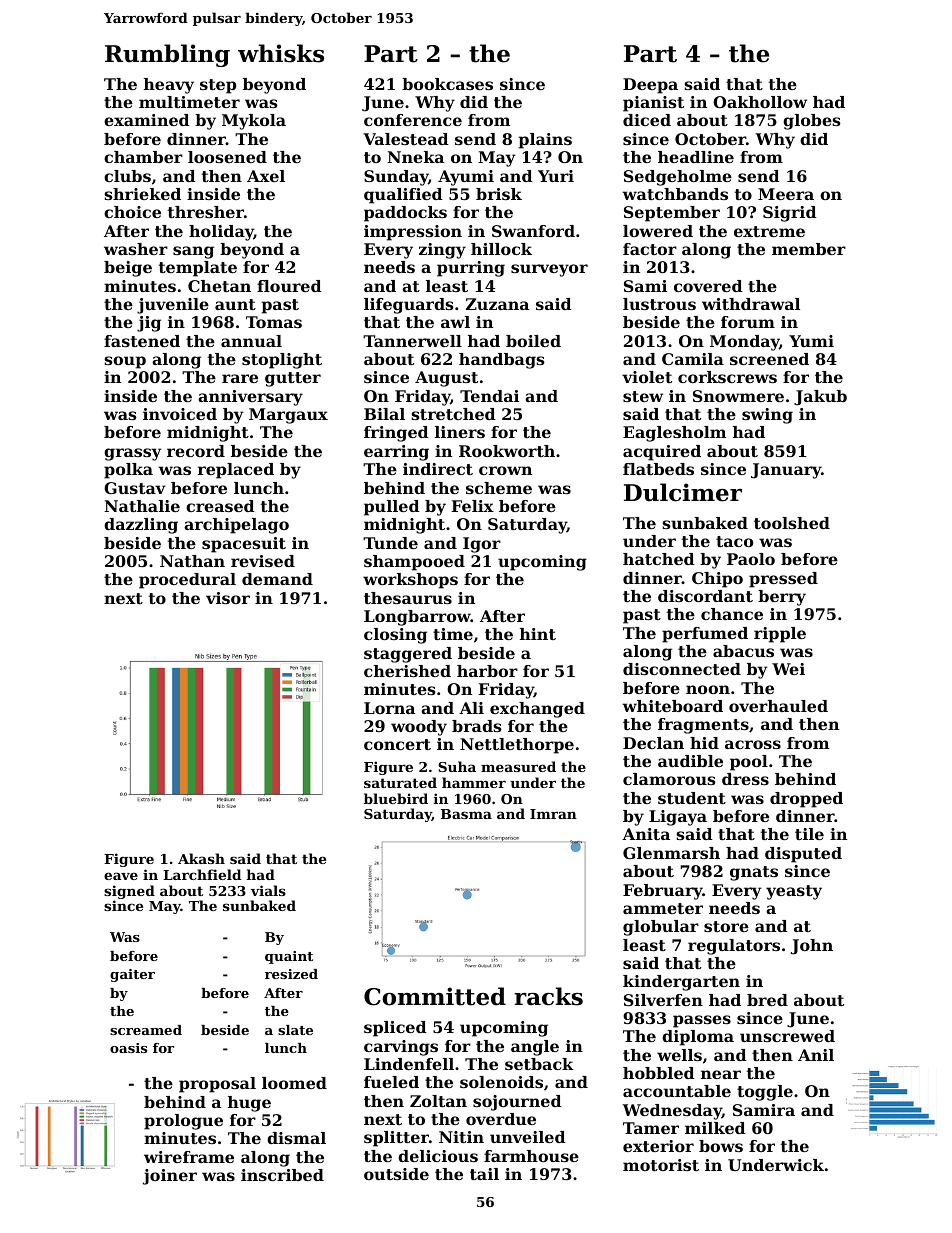  I want to click on Deepa, so click(650, 86).
